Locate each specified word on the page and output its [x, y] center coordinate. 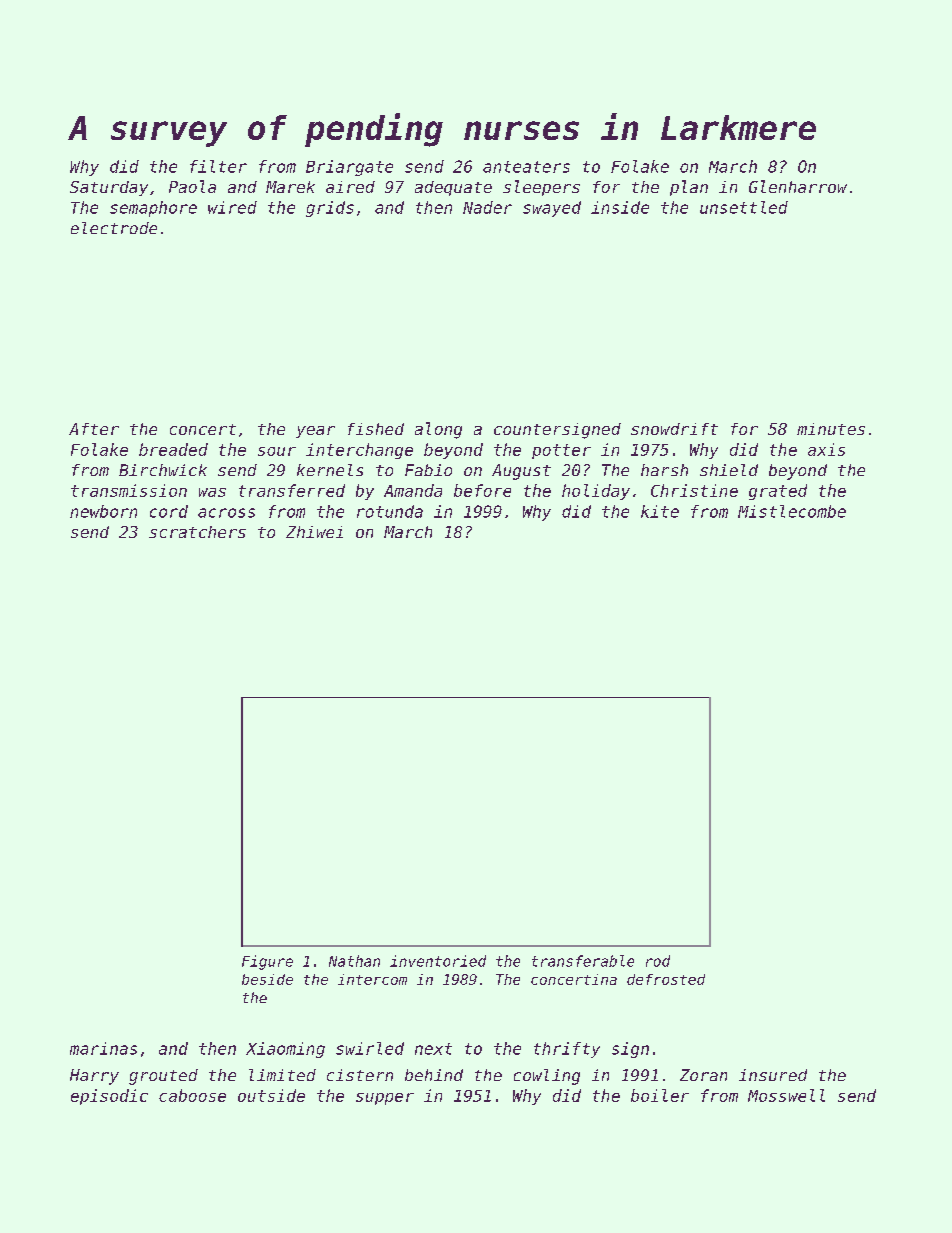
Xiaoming [285, 1050]
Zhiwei [314, 532]
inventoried [438, 961]
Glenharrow [798, 186]
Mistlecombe [792, 511]
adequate [453, 188]
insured [773, 1075]
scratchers [197, 532]
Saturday [109, 188]
